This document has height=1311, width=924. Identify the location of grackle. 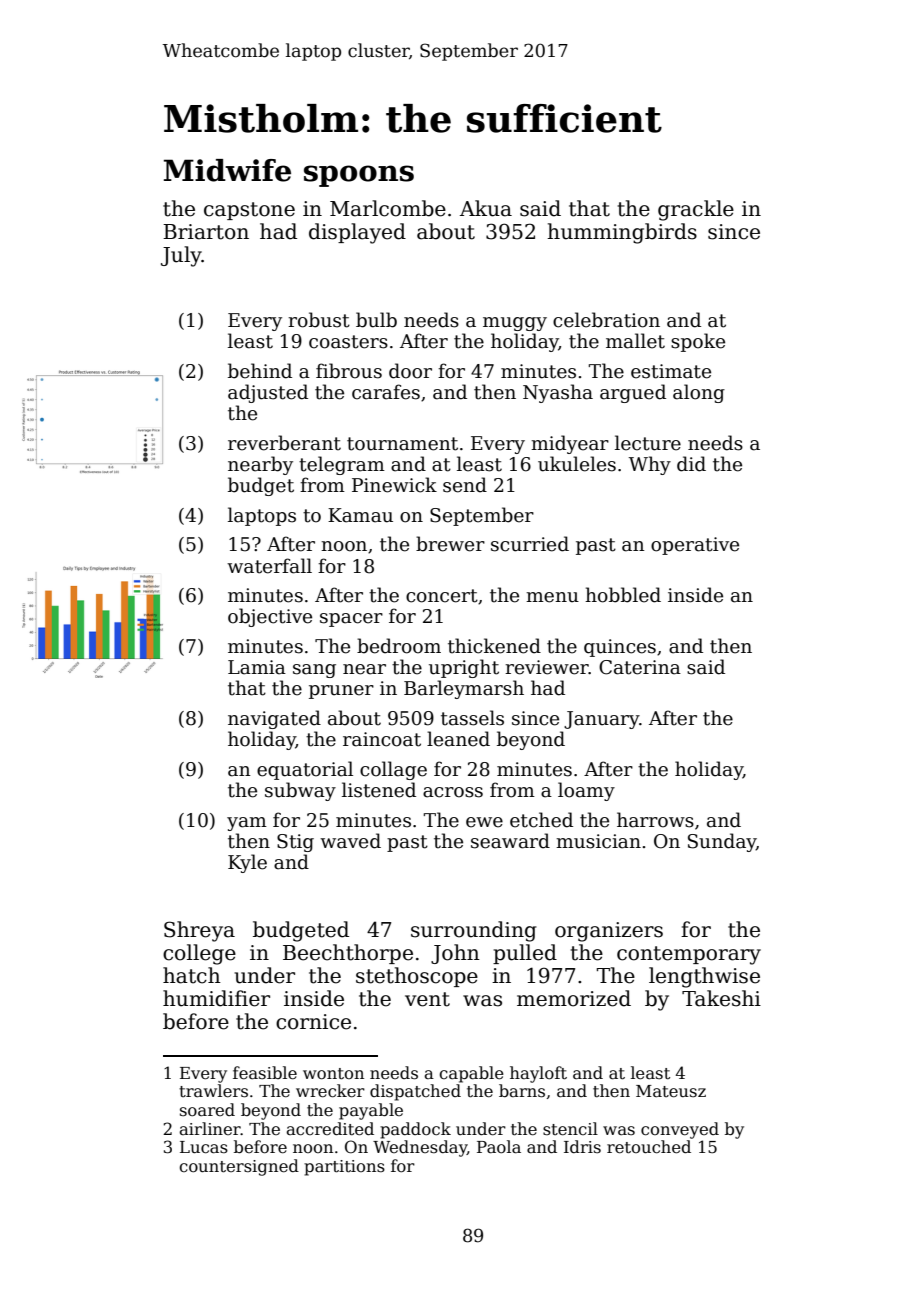
(696, 210).
